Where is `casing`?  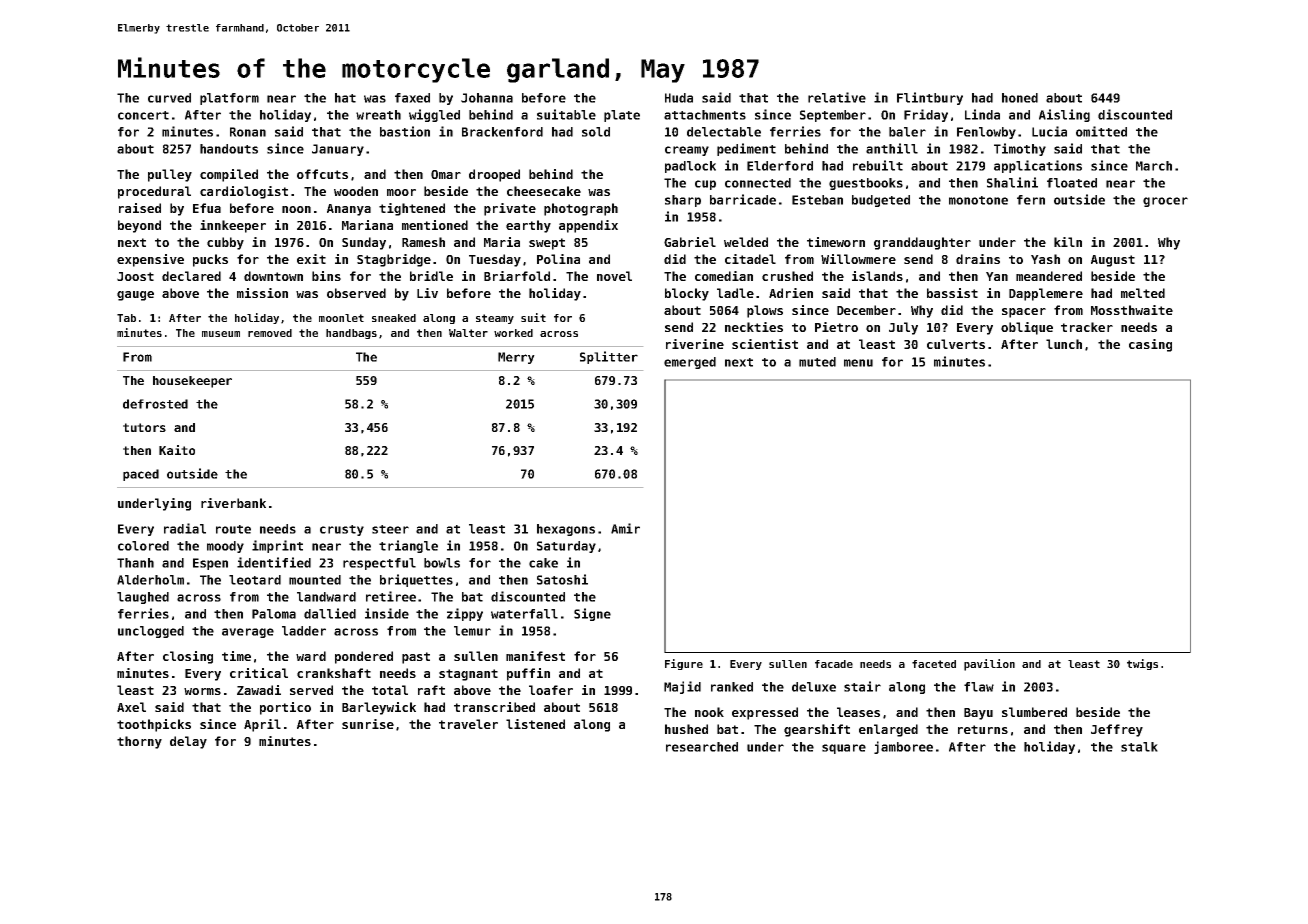
casing is located at coordinates (1150, 345).
